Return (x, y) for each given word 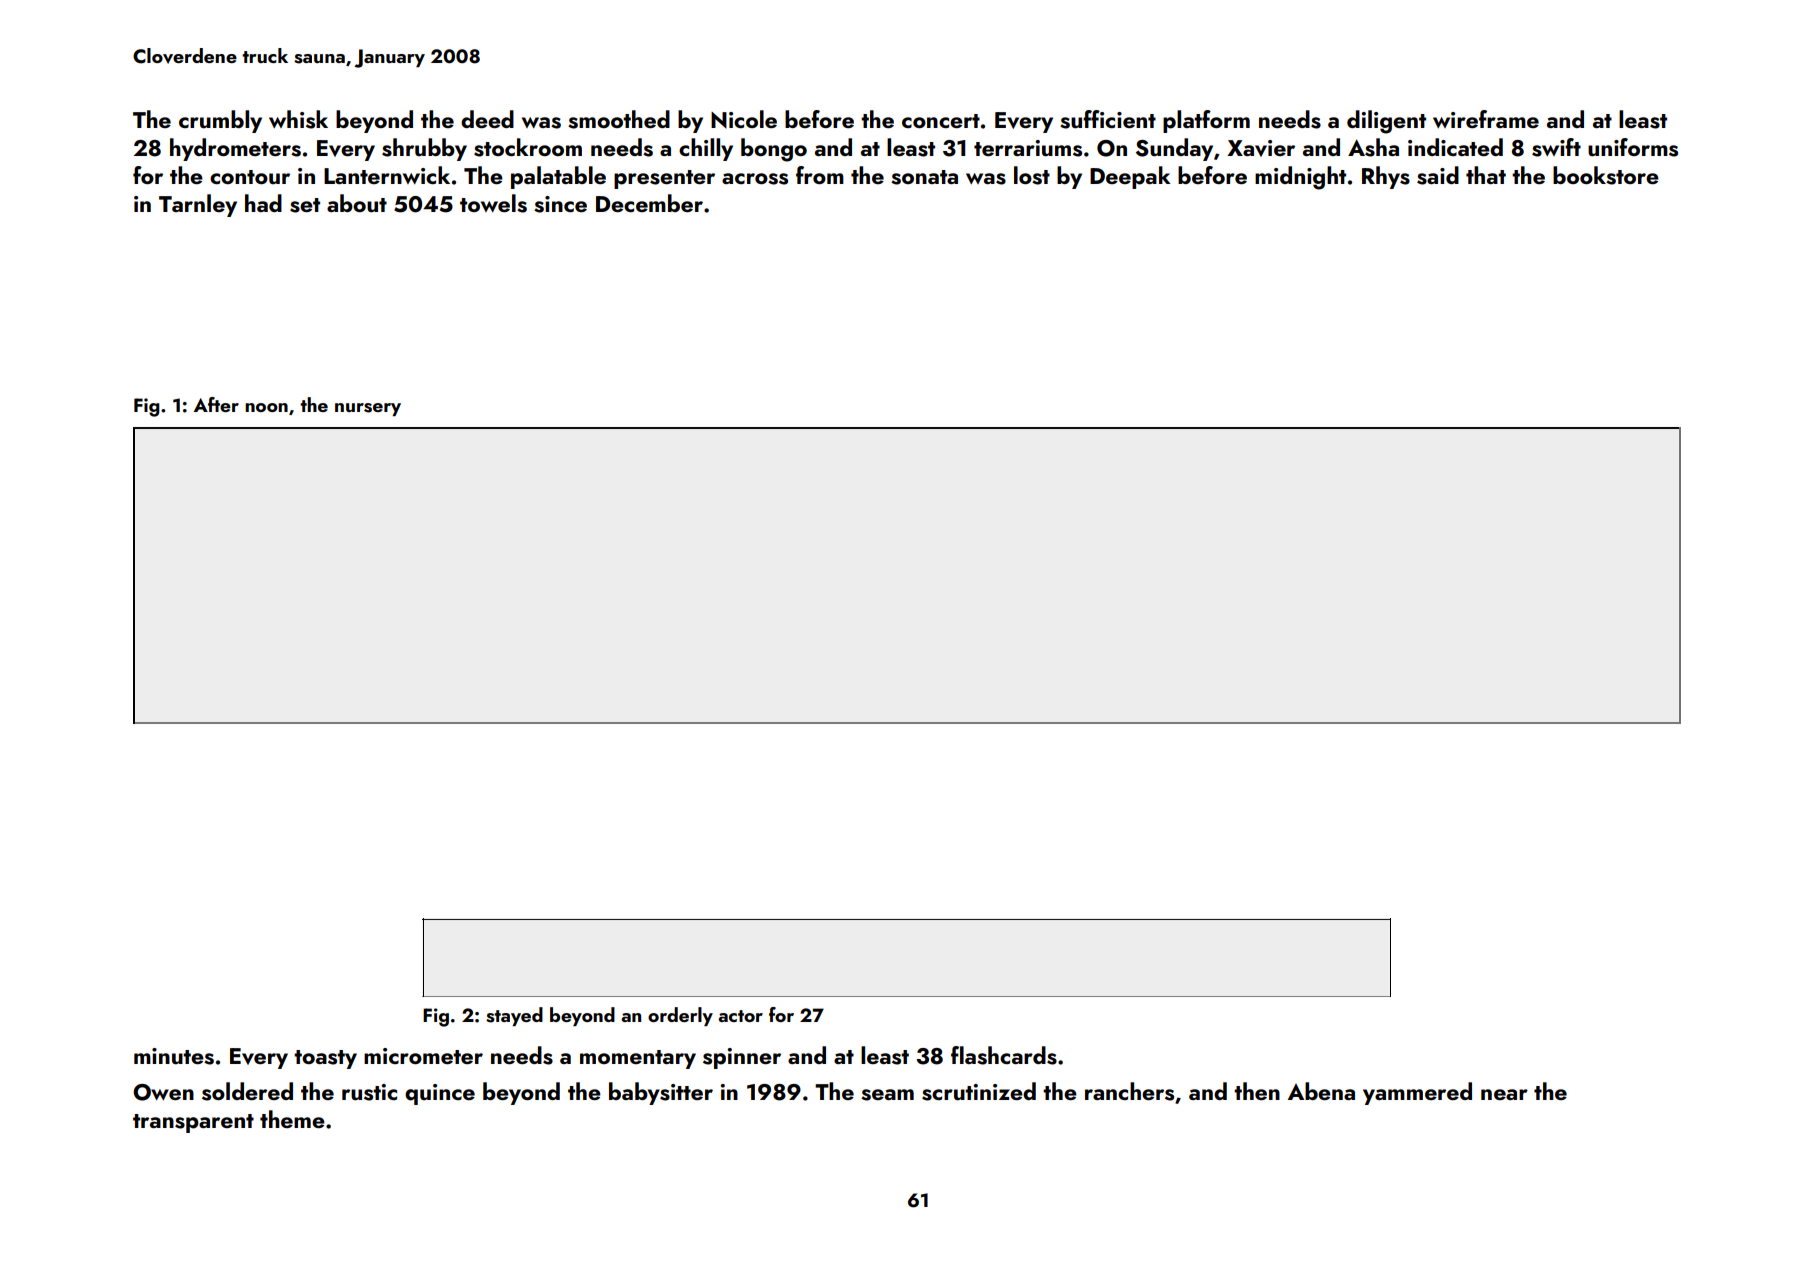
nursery (368, 409)
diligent (1386, 122)
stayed (514, 1016)
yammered (1417, 1093)
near (1504, 1094)
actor (740, 1016)
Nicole (744, 119)
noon (266, 407)
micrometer (423, 1056)
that (1486, 175)
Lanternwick (387, 175)
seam (887, 1095)
